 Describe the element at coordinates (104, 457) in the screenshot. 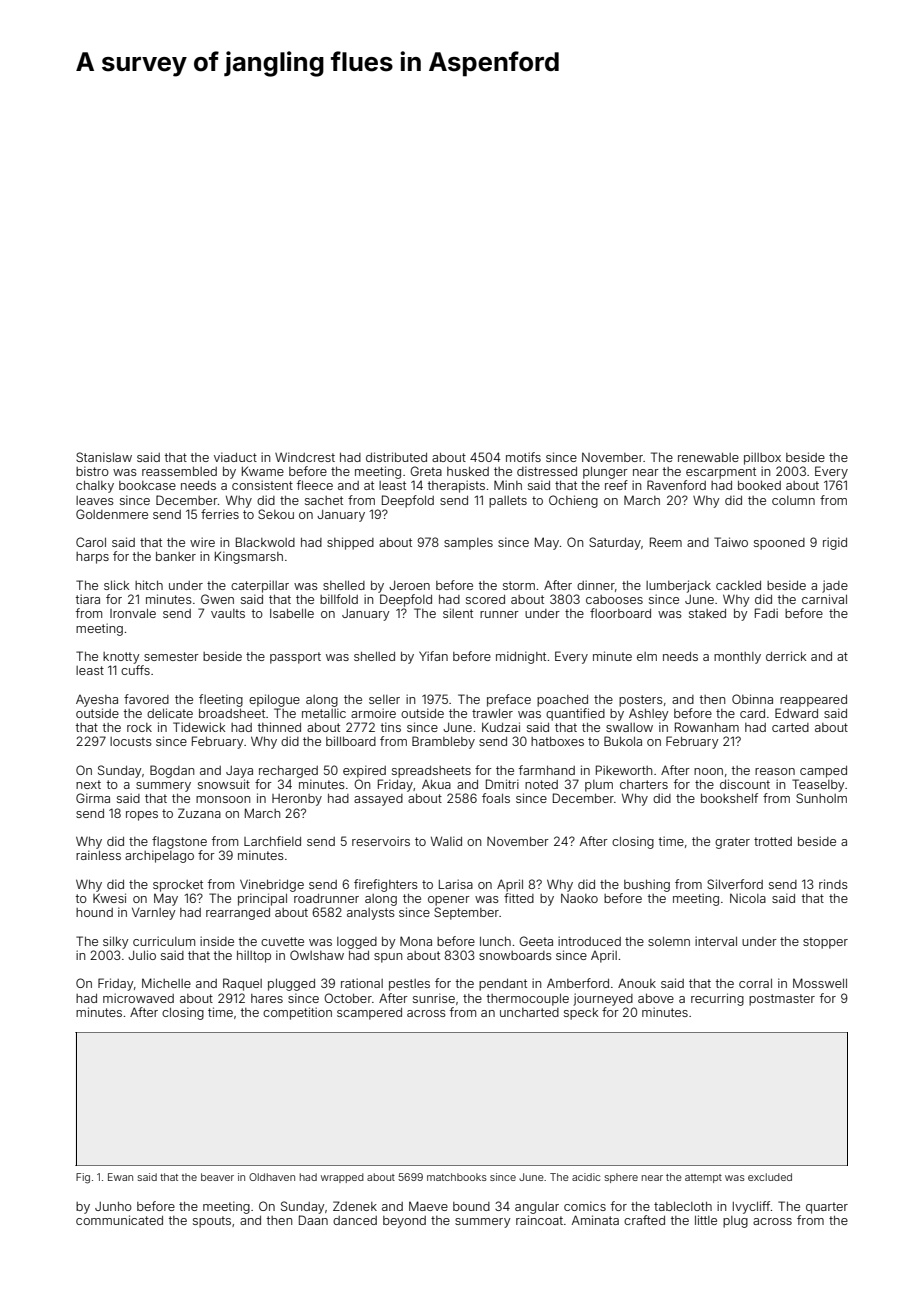

I see `Stanislaw` at that location.
